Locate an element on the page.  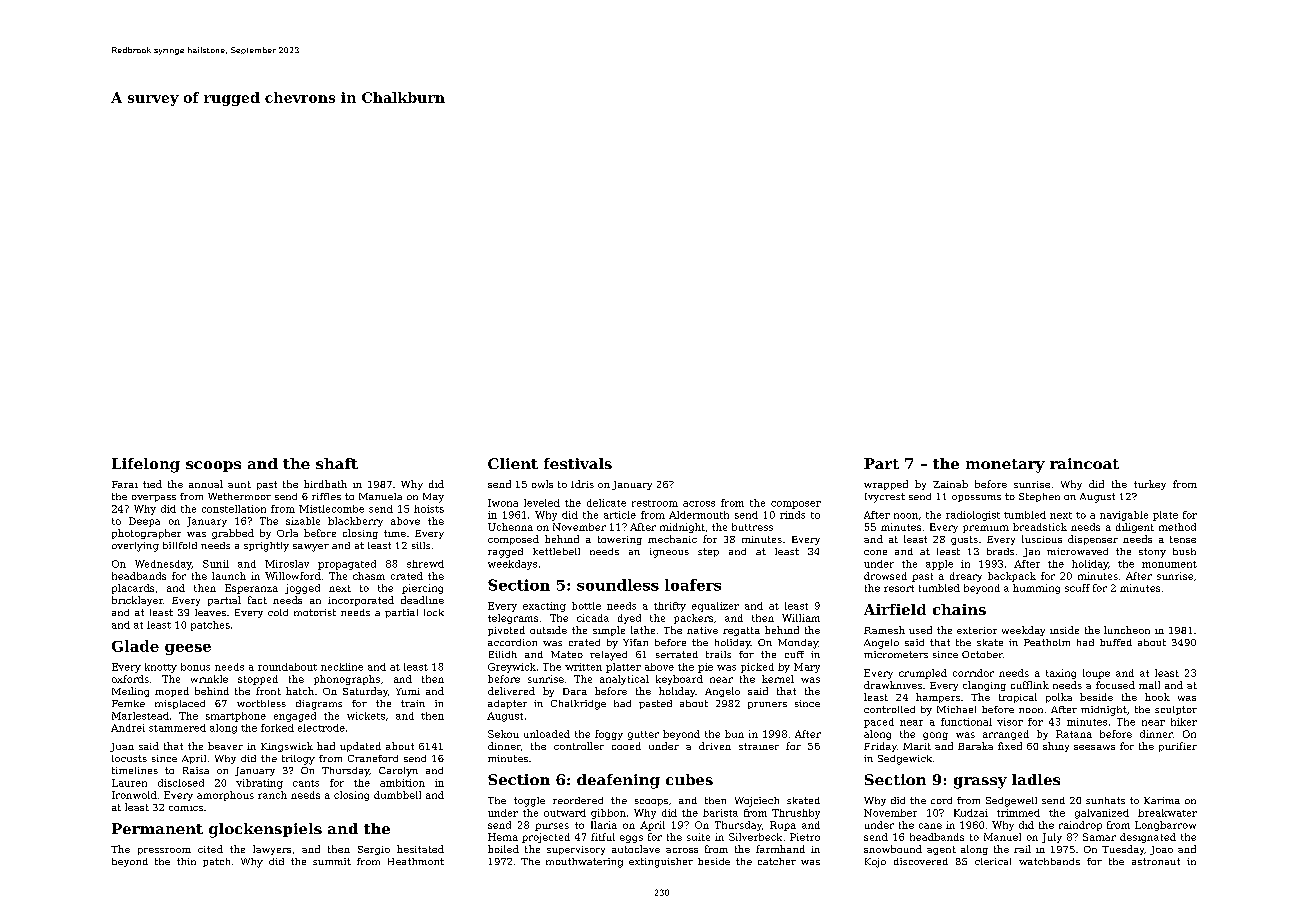
agent is located at coordinates (941, 850).
